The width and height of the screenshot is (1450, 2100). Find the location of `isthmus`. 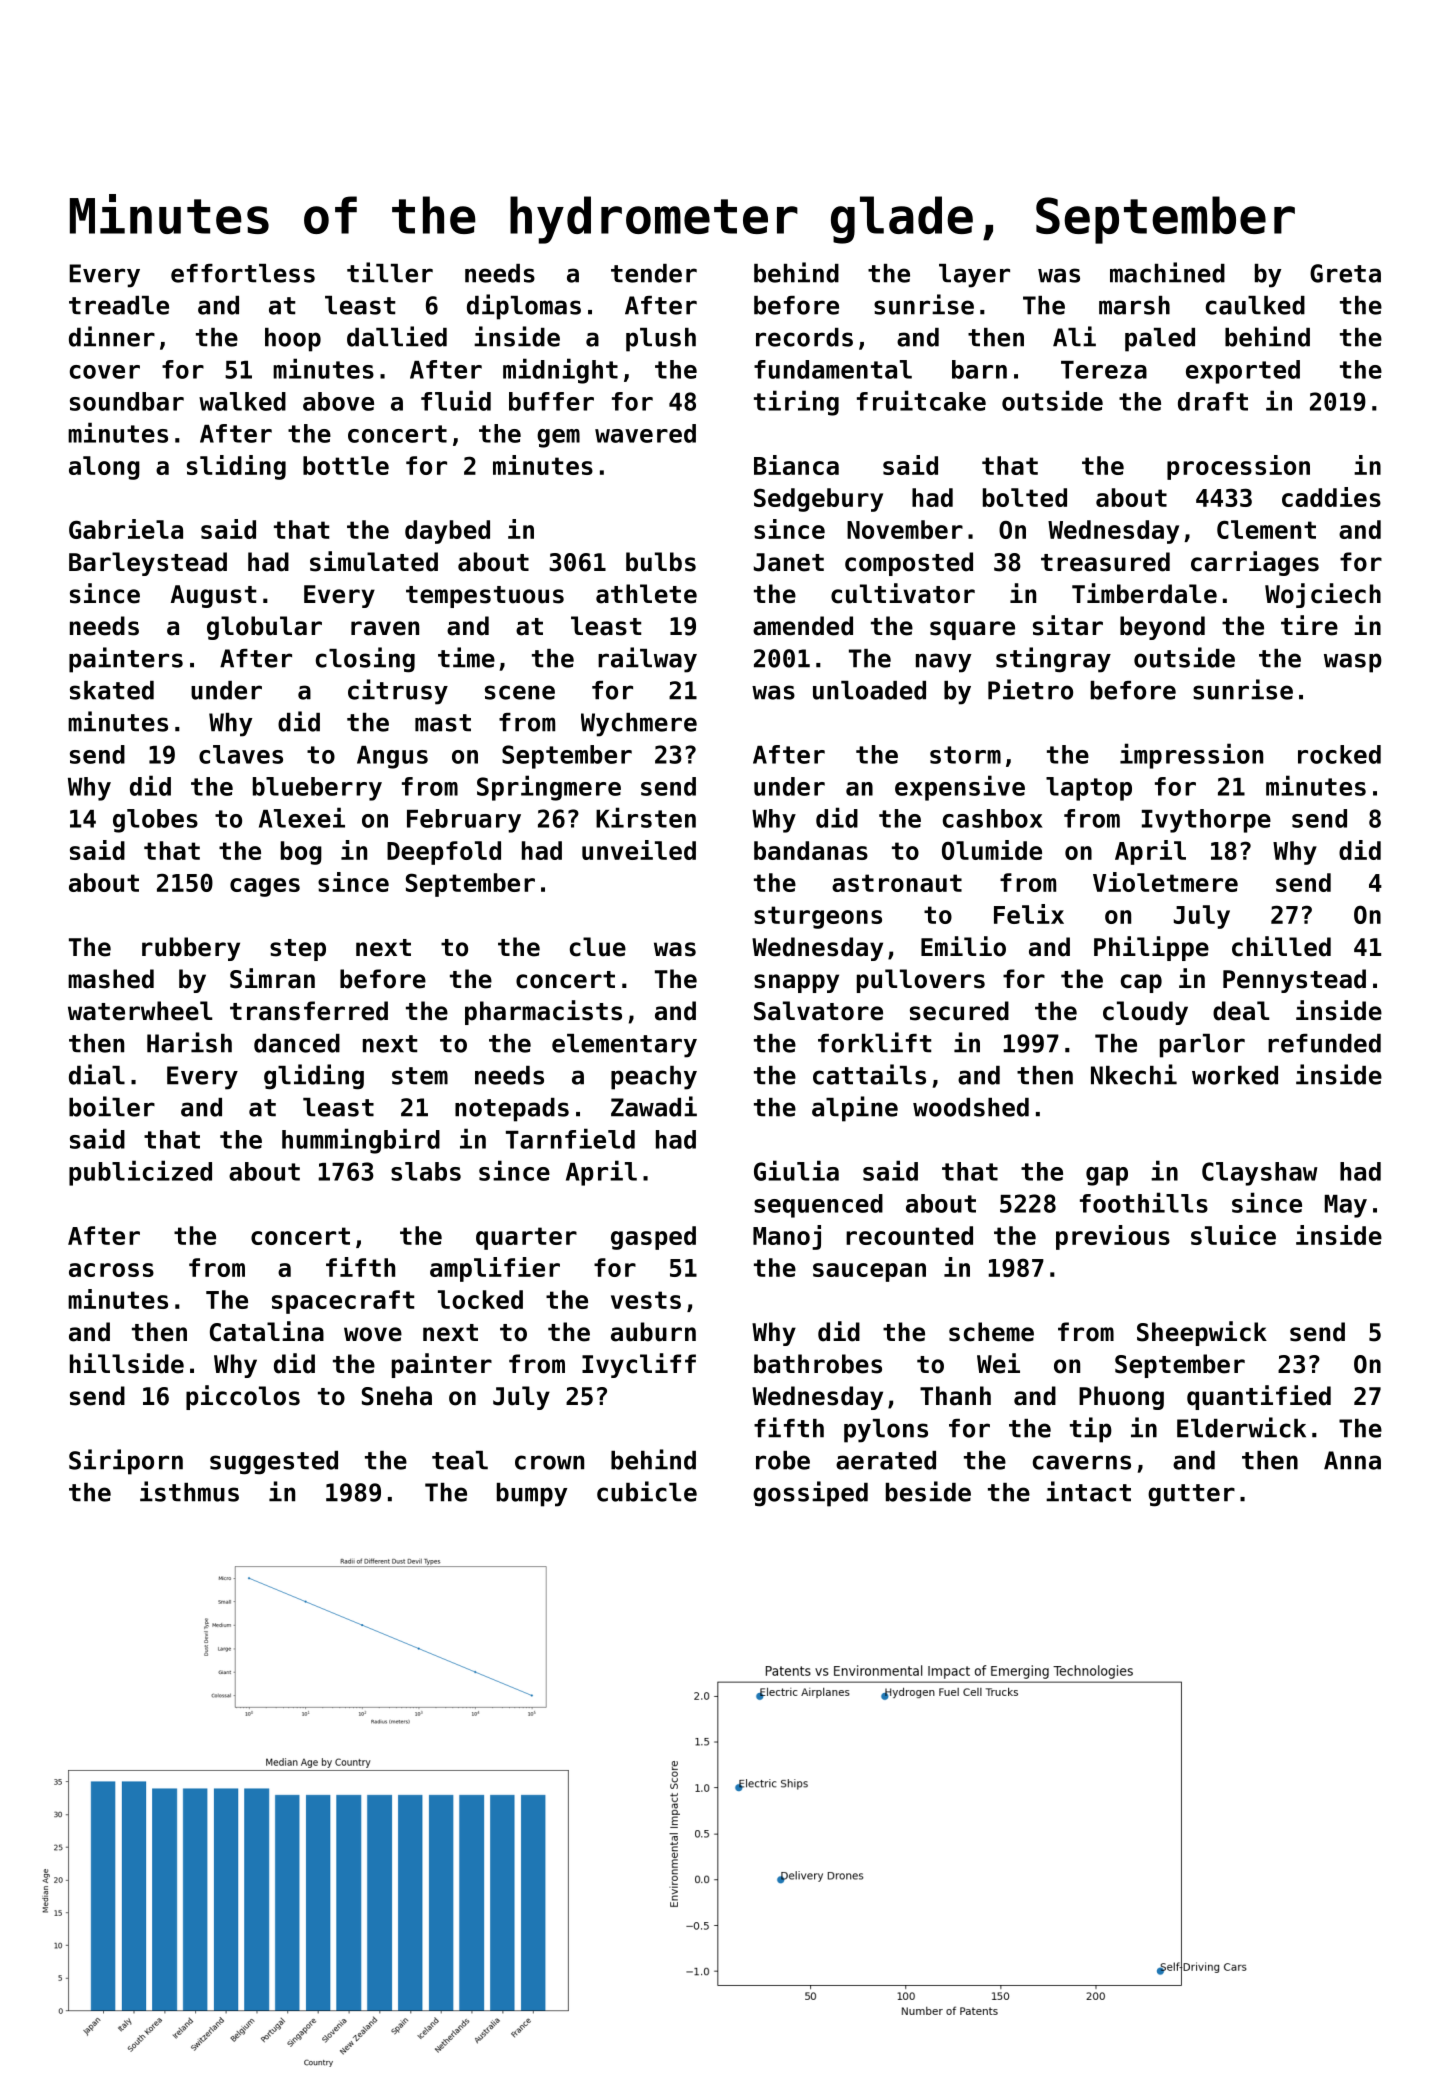

isthmus is located at coordinates (189, 1491).
